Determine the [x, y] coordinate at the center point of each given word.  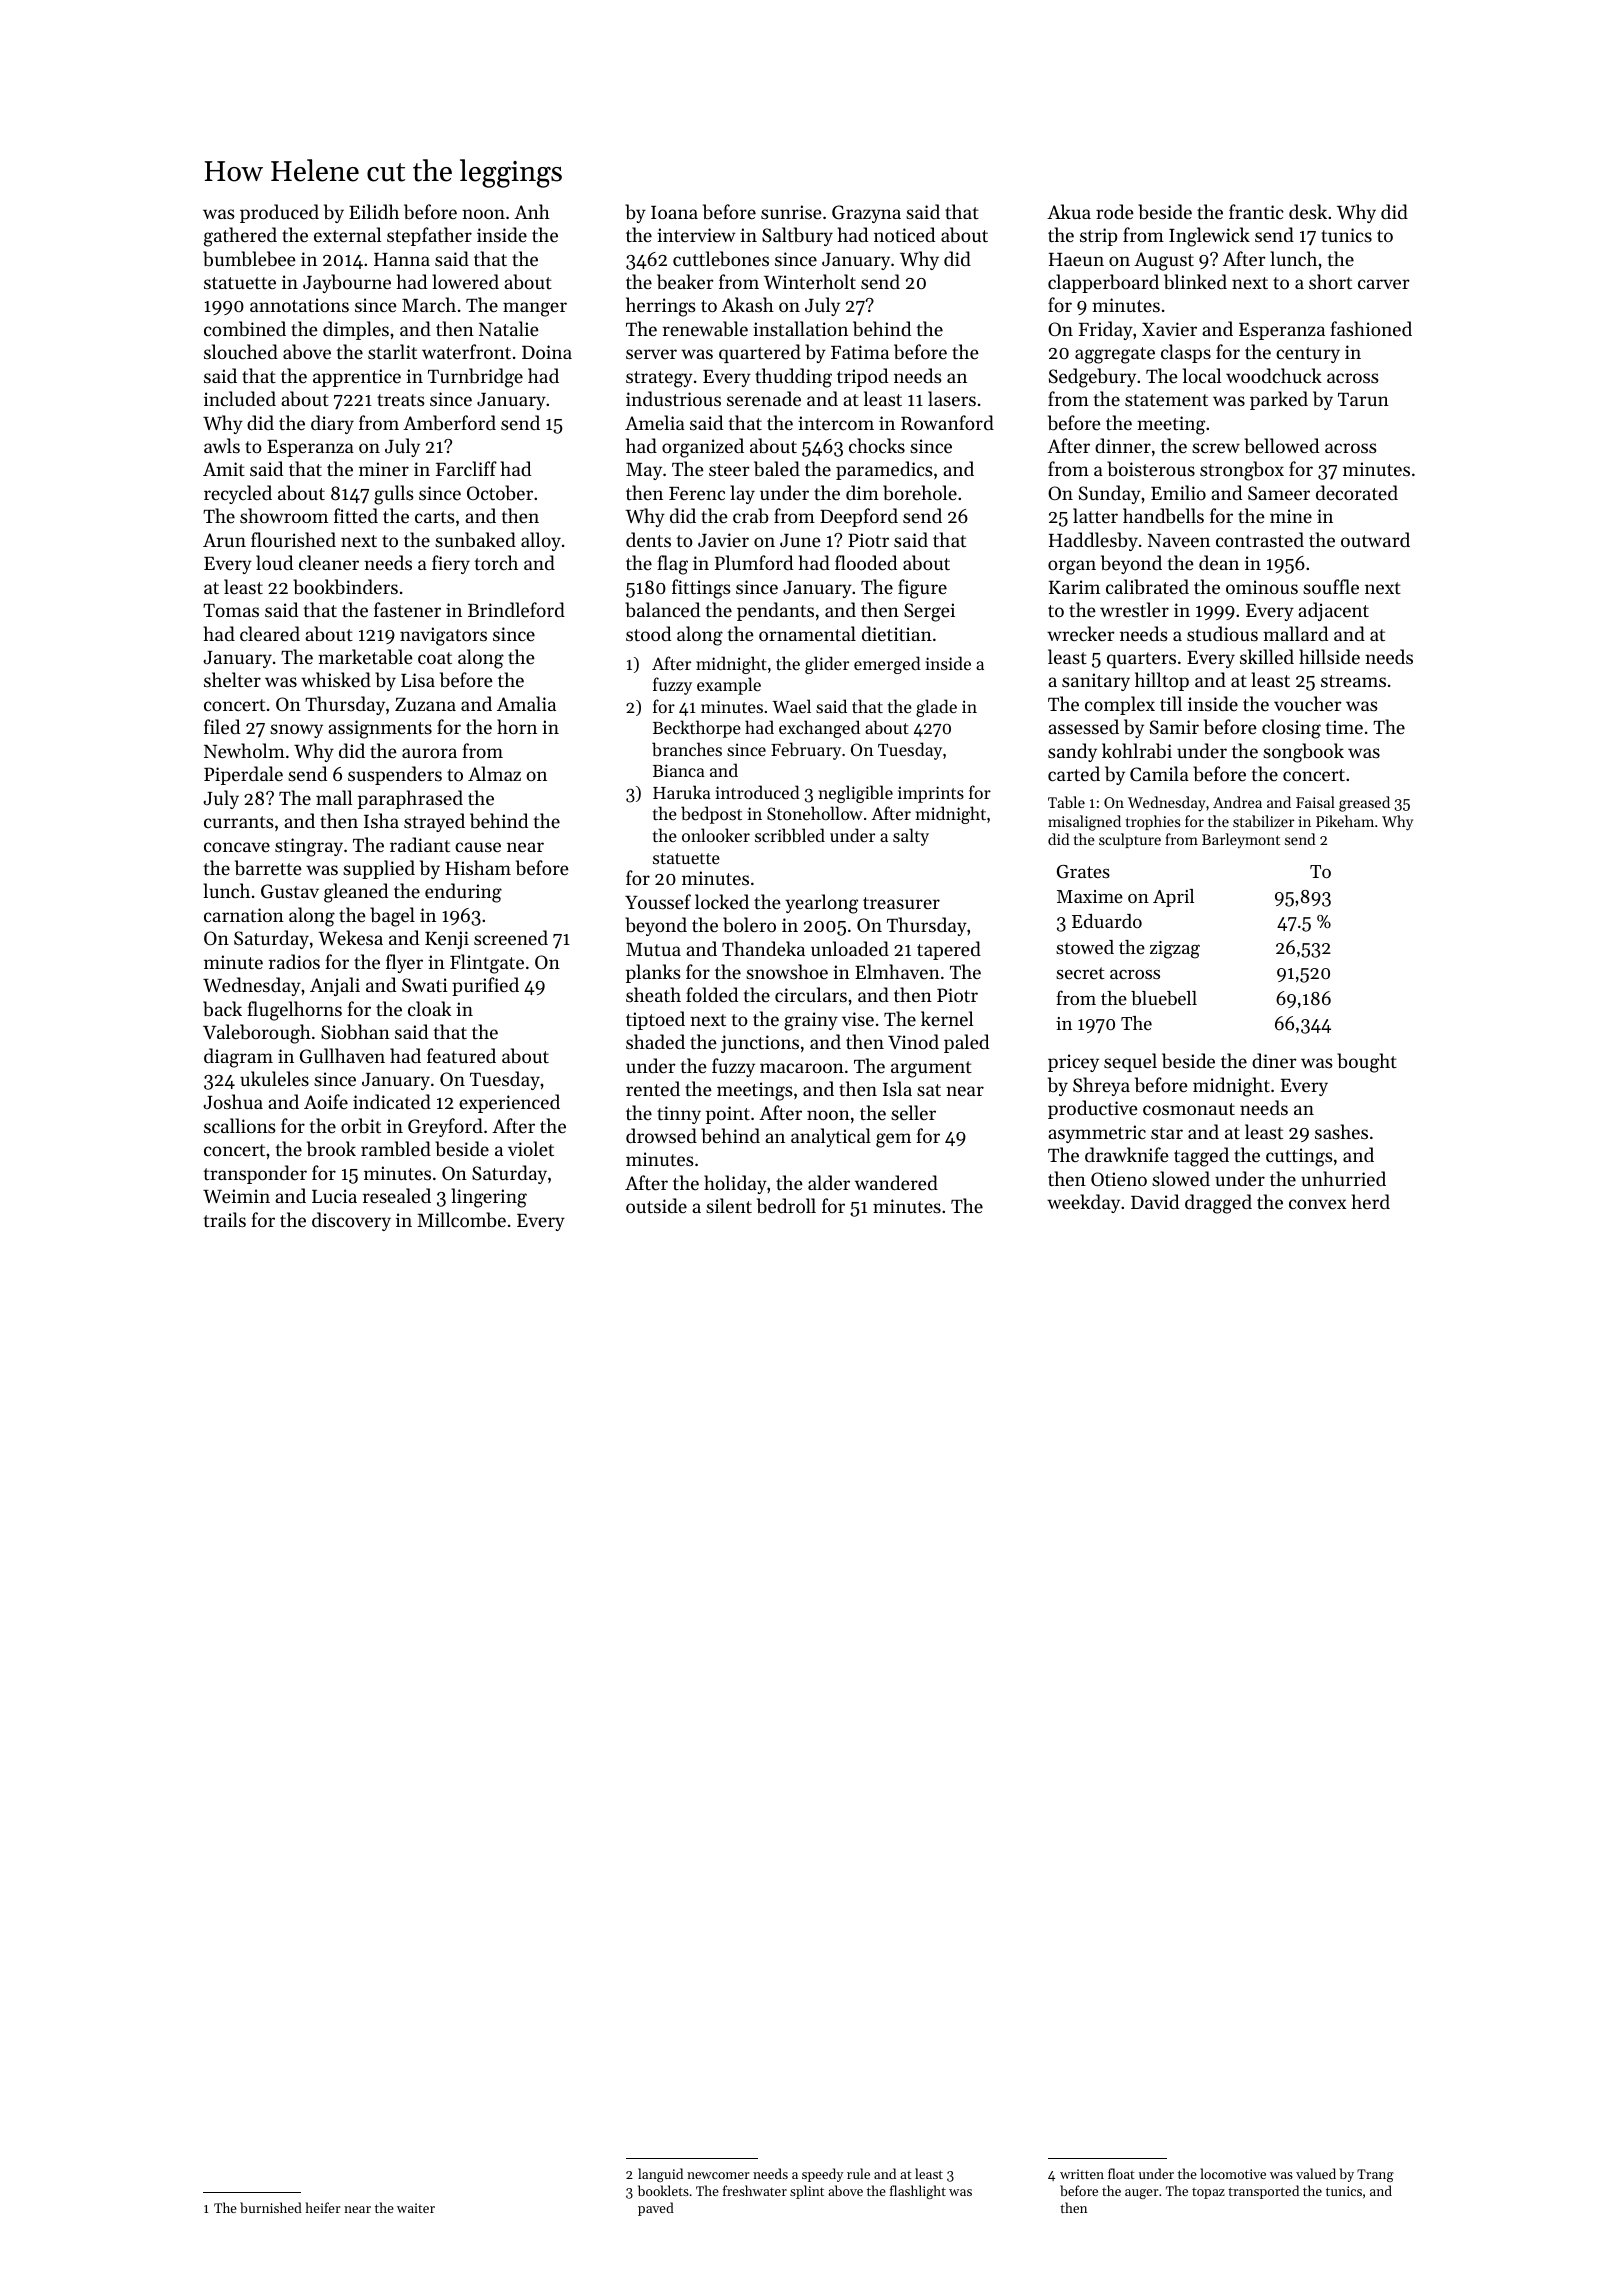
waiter [416, 2208]
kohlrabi [1137, 751]
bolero [749, 925]
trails [225, 1219]
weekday [1083, 1203]
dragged [1218, 1204]
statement [1166, 400]
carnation [244, 915]
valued [1316, 2173]
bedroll [786, 1206]
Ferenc [697, 493]
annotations [299, 305]
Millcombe [461, 1219]
